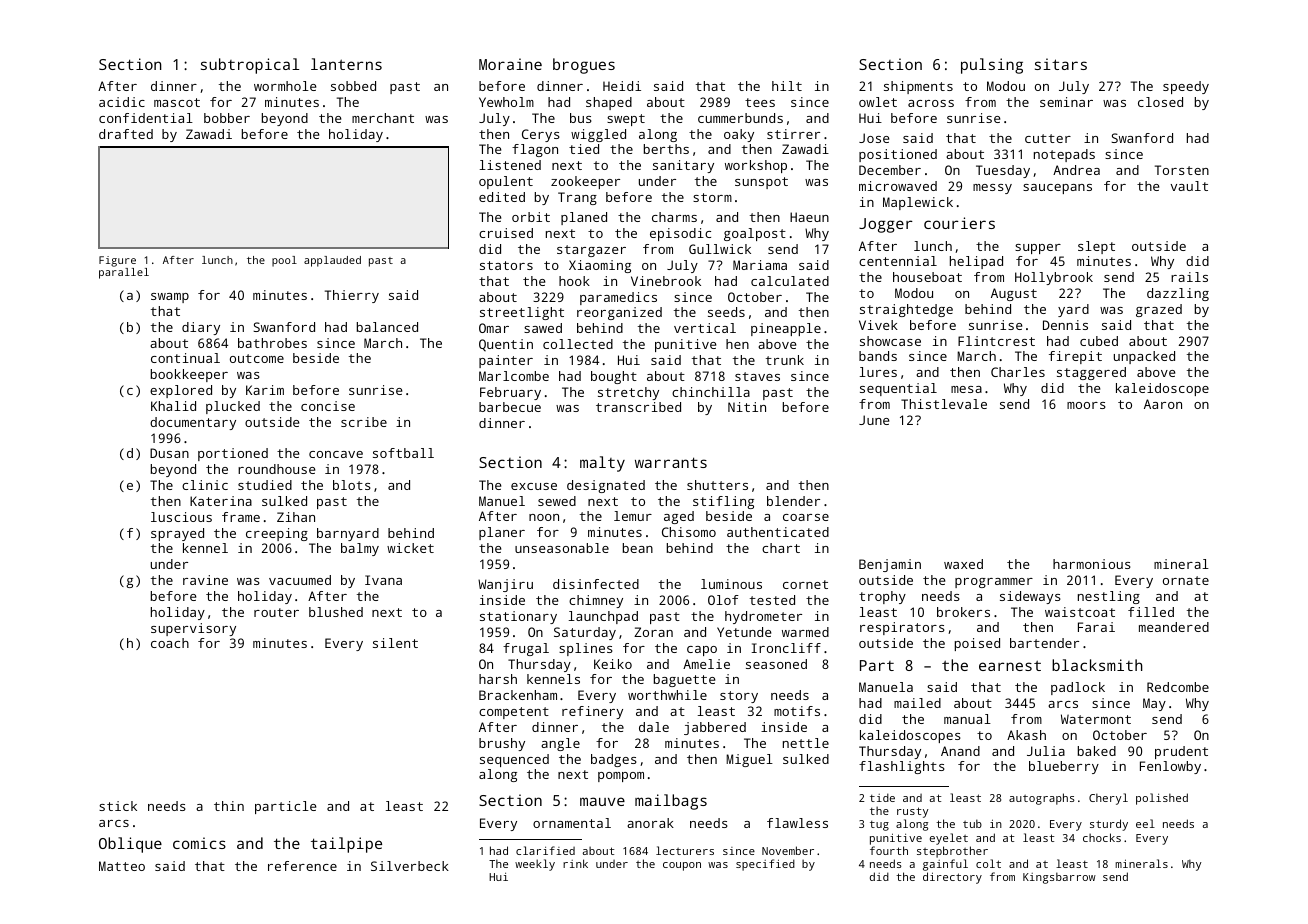 The image size is (1308, 924). Describe the element at coordinates (739, 697) in the image. I see `story` at that location.
